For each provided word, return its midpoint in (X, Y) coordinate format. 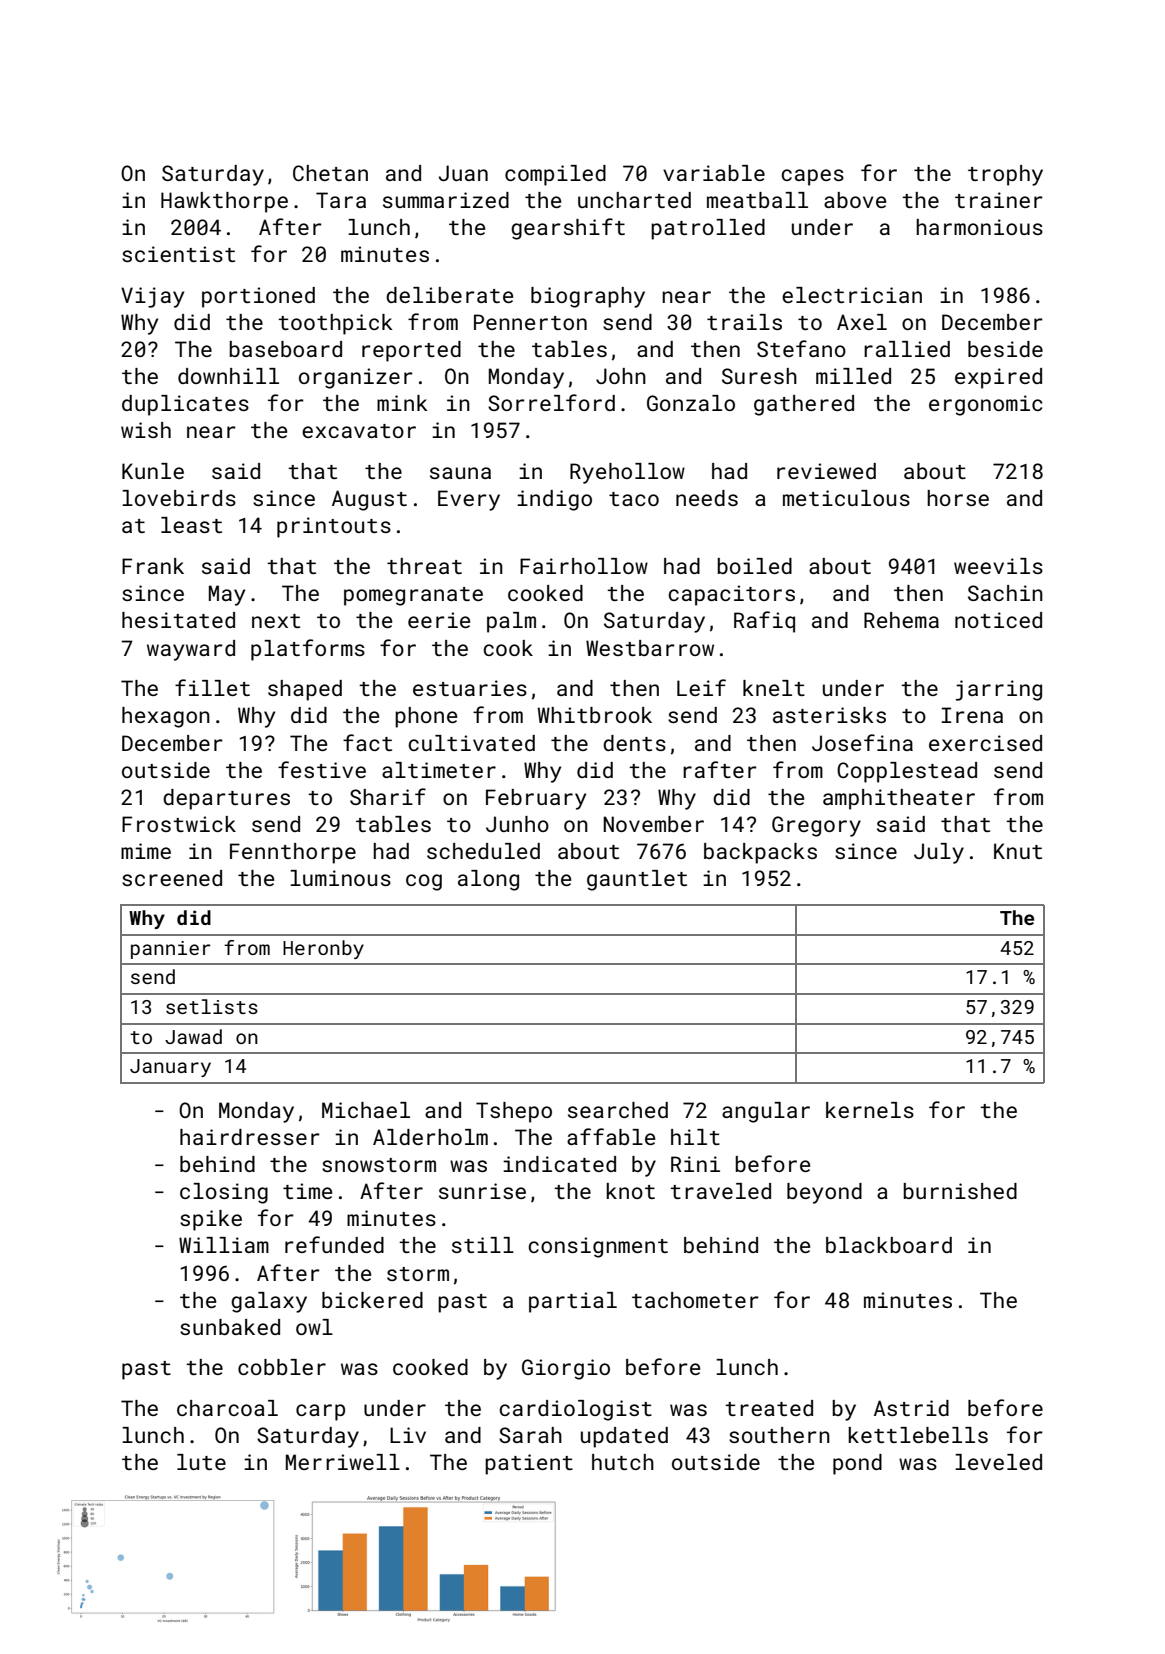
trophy (1005, 175)
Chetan (330, 173)
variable (714, 173)
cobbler (282, 1367)
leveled (998, 1462)
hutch (623, 1462)
